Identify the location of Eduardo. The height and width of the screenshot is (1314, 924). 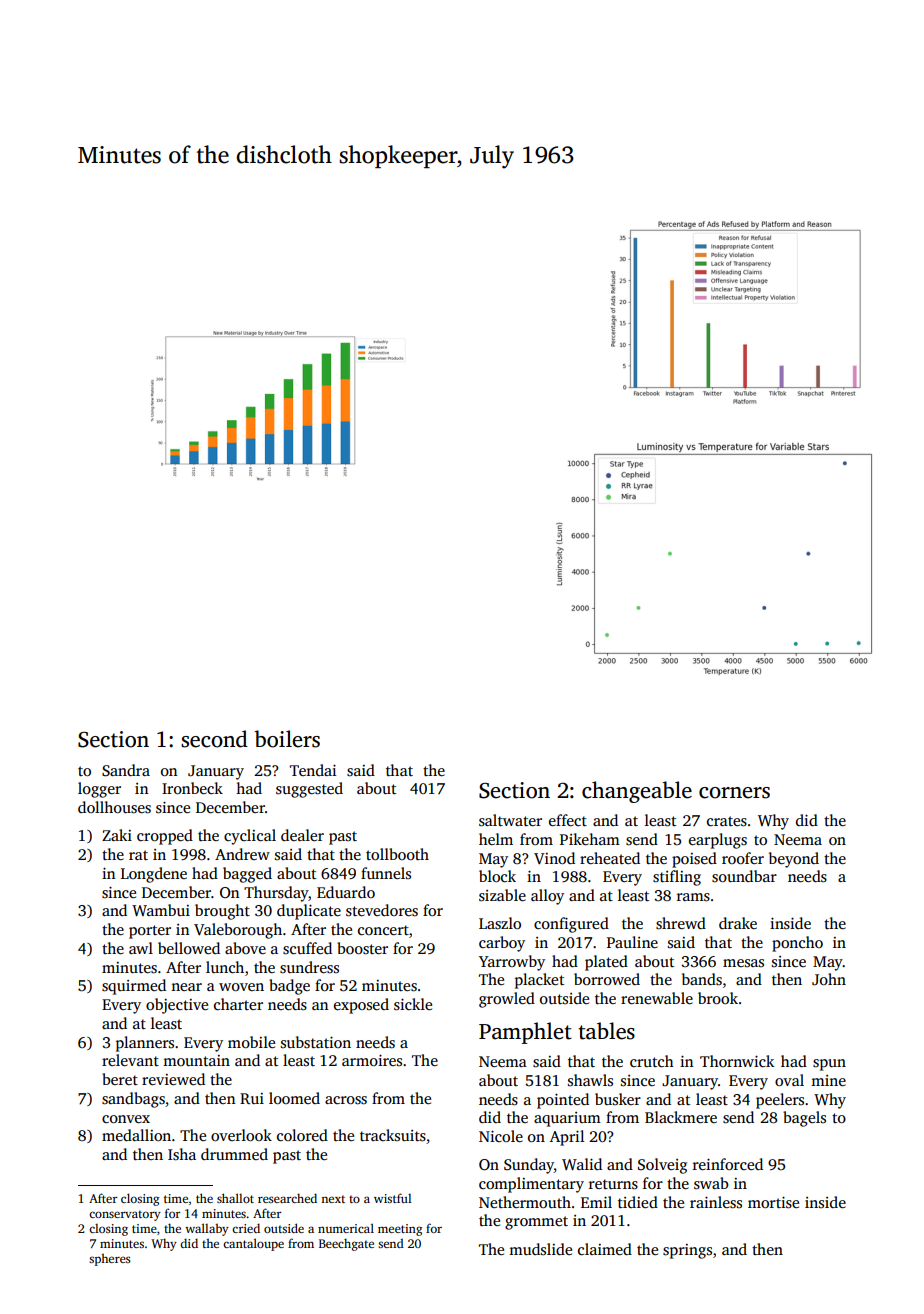
(346, 892).
